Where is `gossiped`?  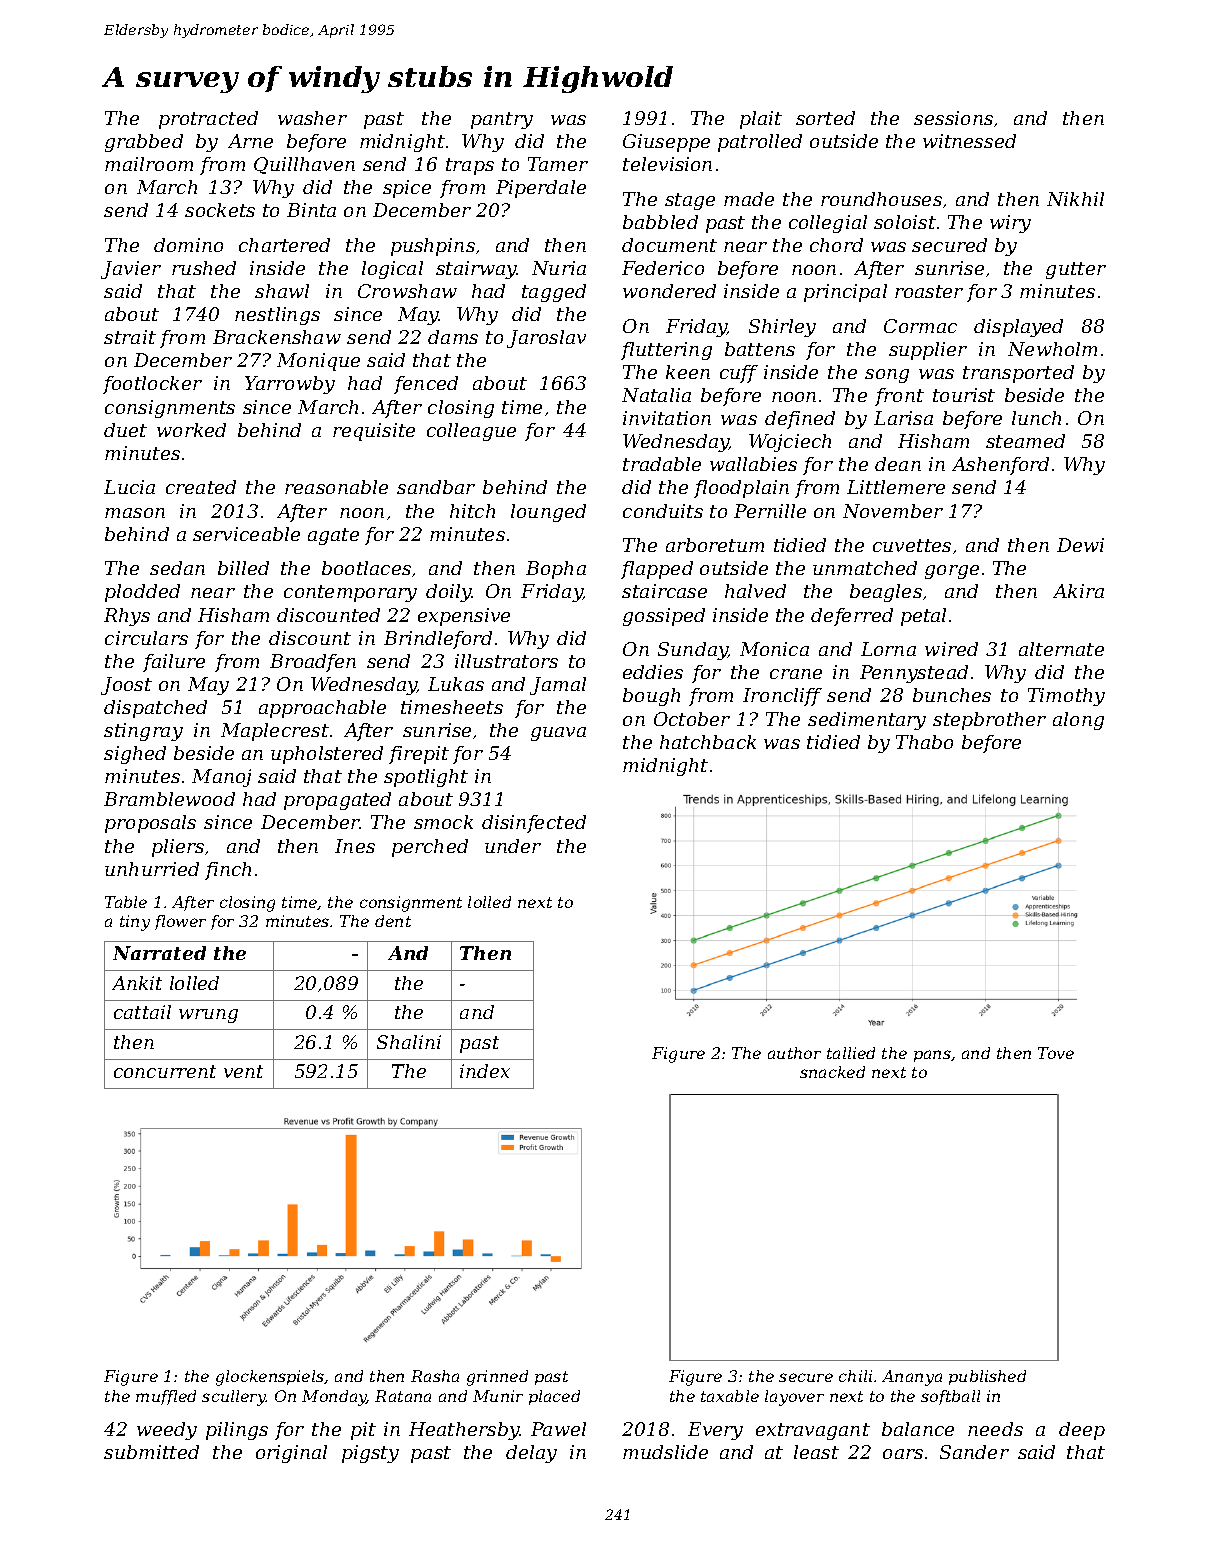 gossiped is located at coordinates (664, 617).
